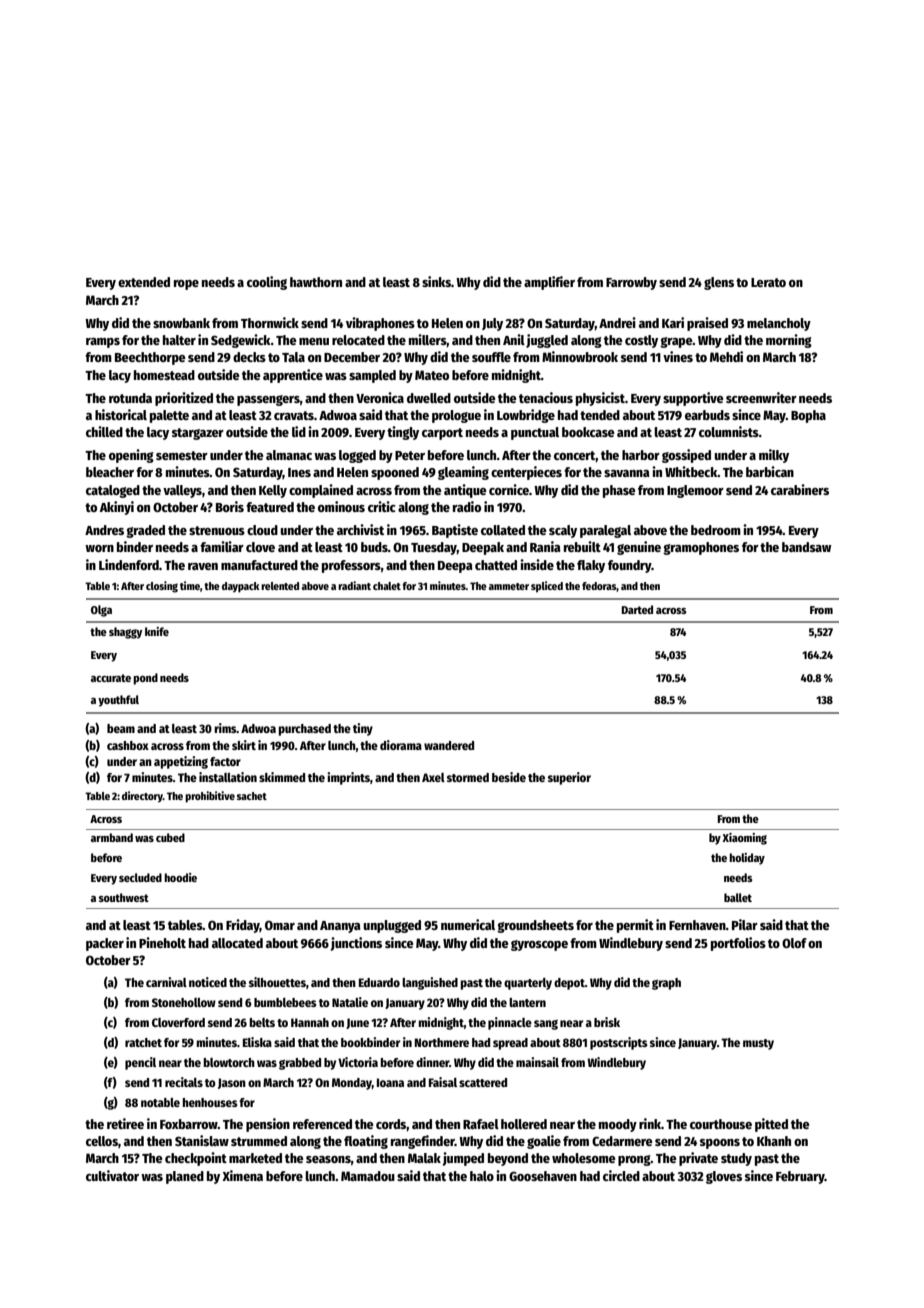 The width and height of the image is (924, 1308). What do you see at coordinates (142, 797) in the image?
I see `directory` at bounding box center [142, 797].
